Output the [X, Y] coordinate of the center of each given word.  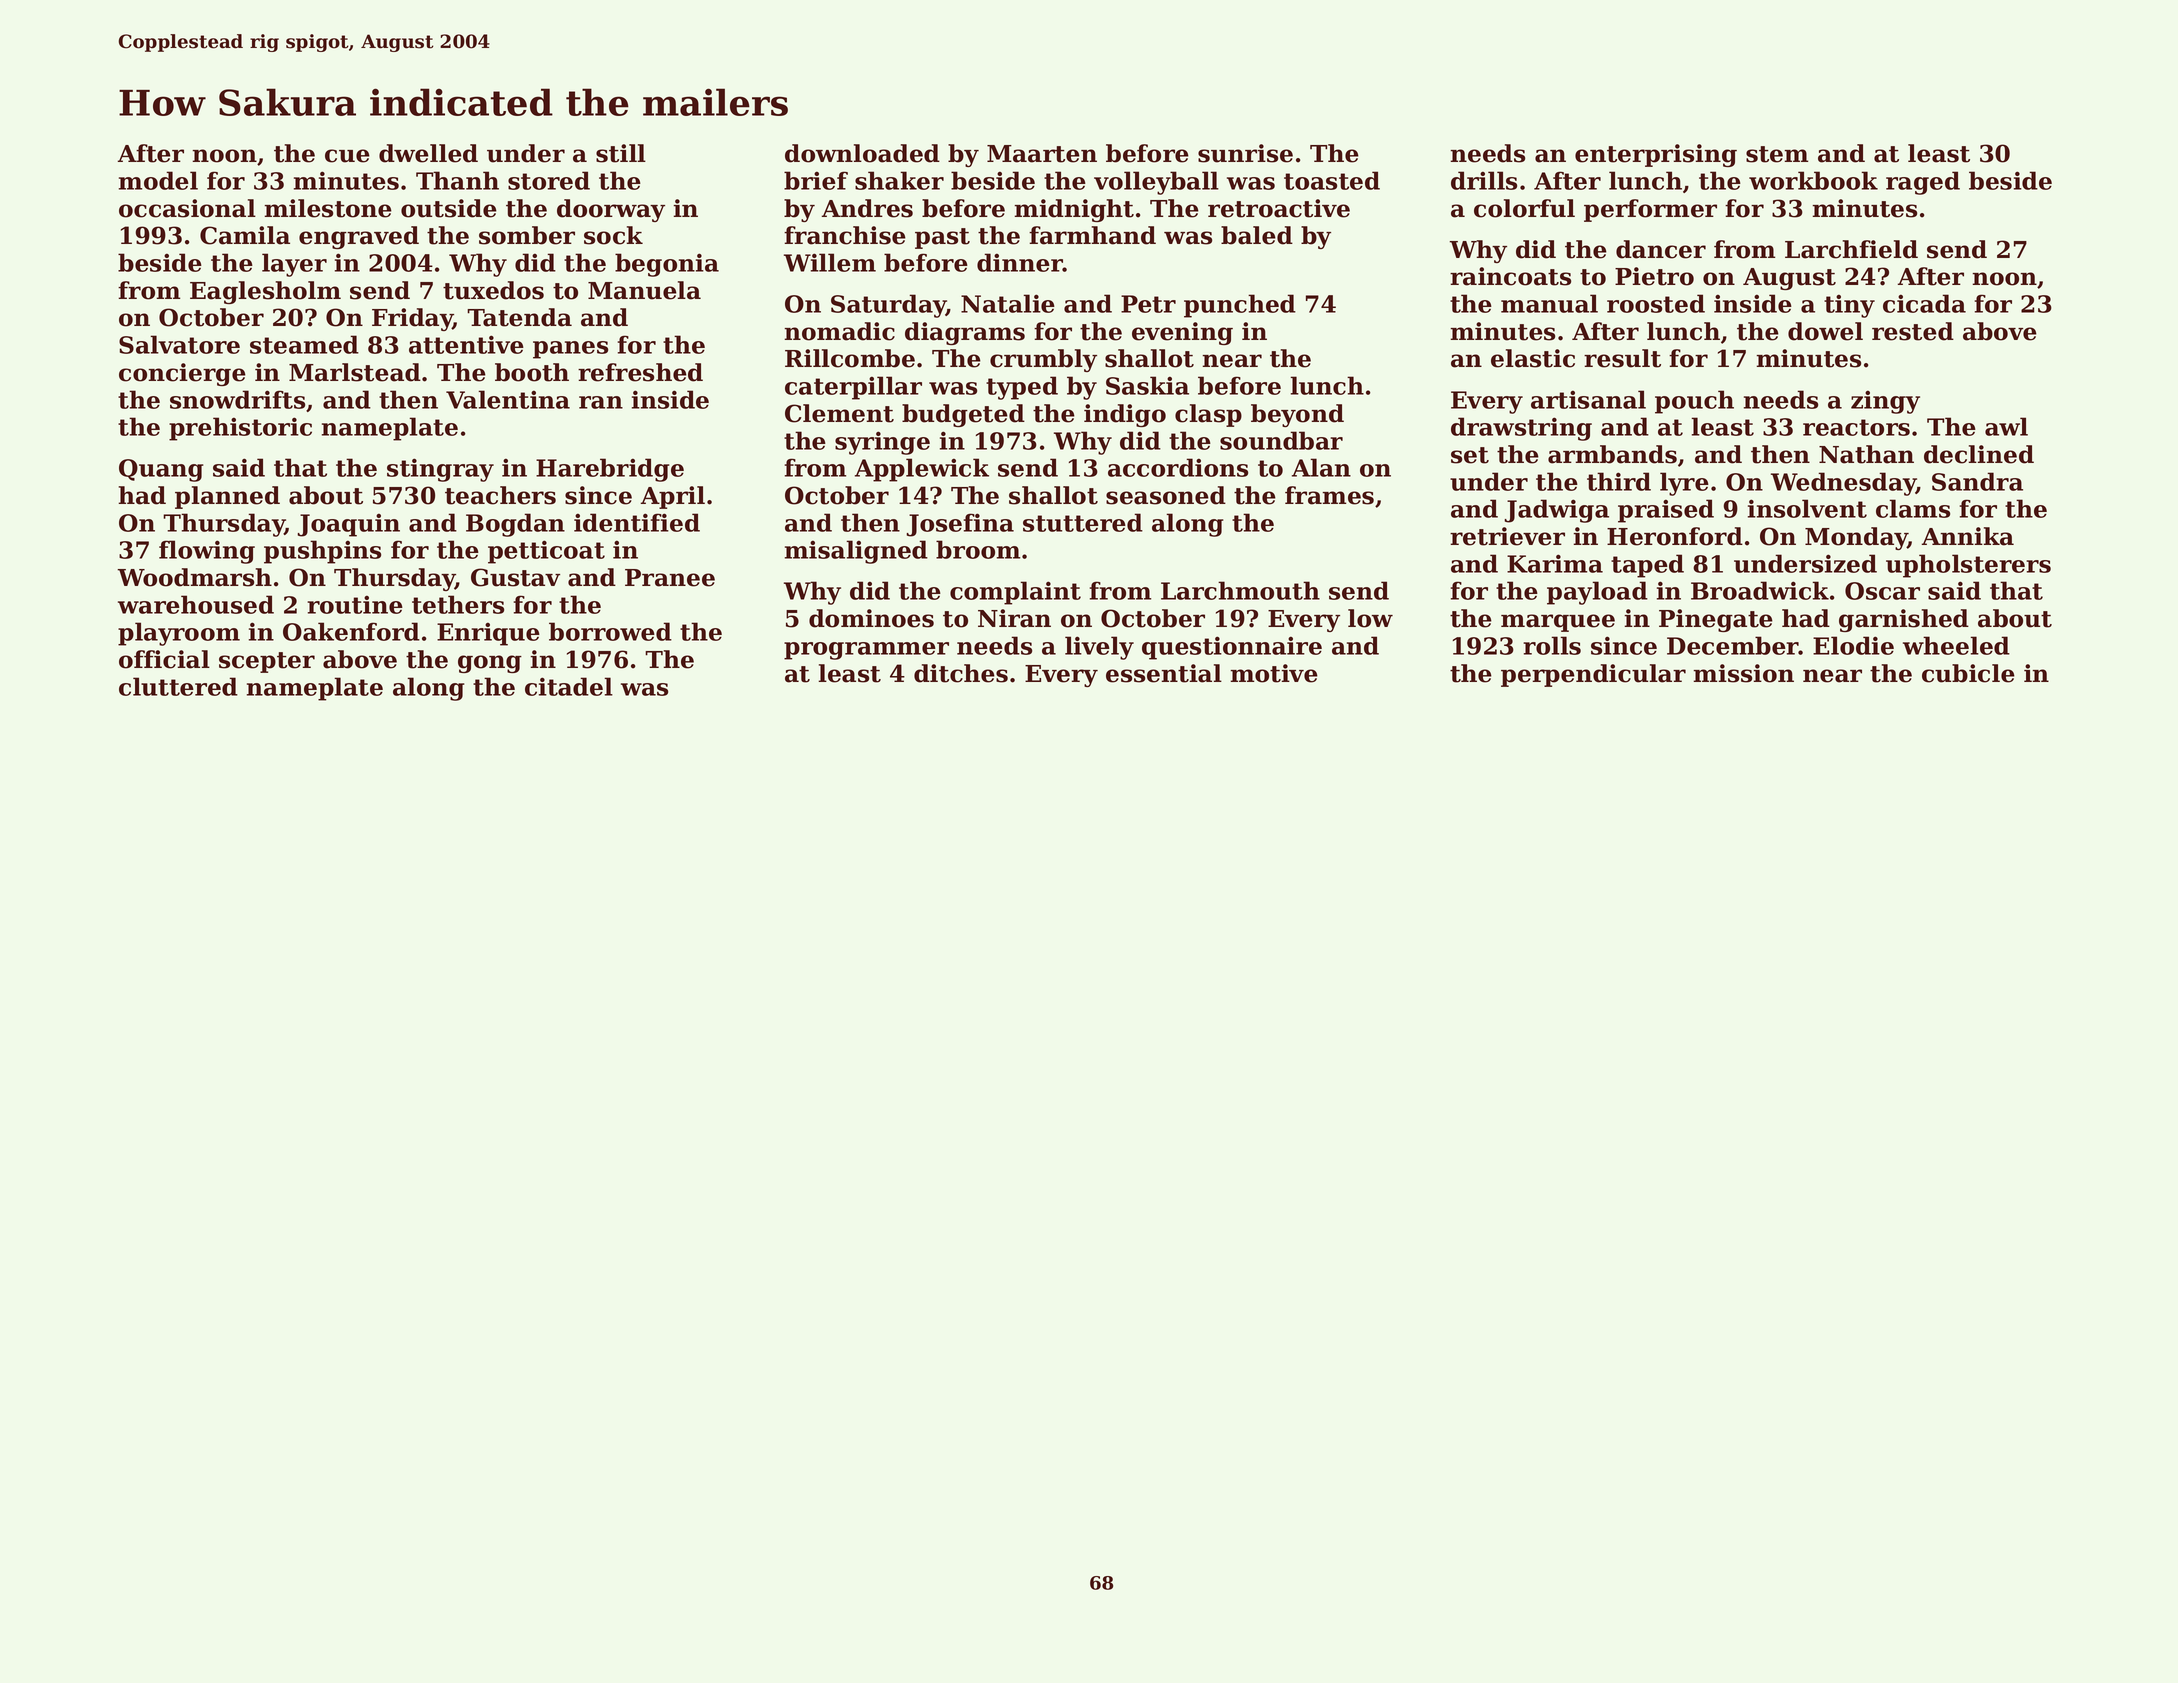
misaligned [856, 552]
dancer [1661, 249]
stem [1777, 154]
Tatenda [519, 317]
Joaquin [348, 525]
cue [347, 156]
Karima [1555, 563]
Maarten [1042, 154]
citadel [569, 686]
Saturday [888, 306]
